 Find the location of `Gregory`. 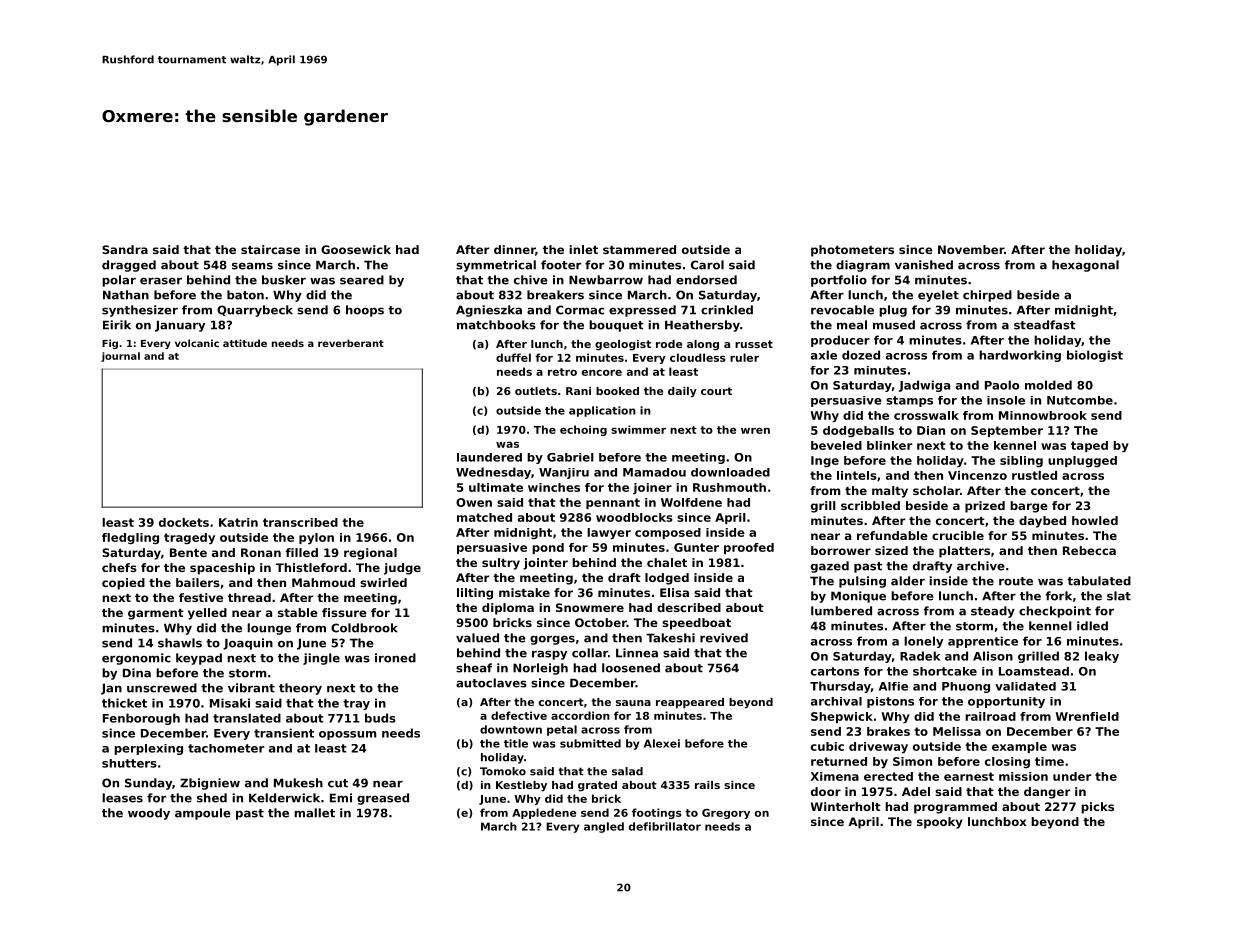

Gregory is located at coordinates (726, 814).
